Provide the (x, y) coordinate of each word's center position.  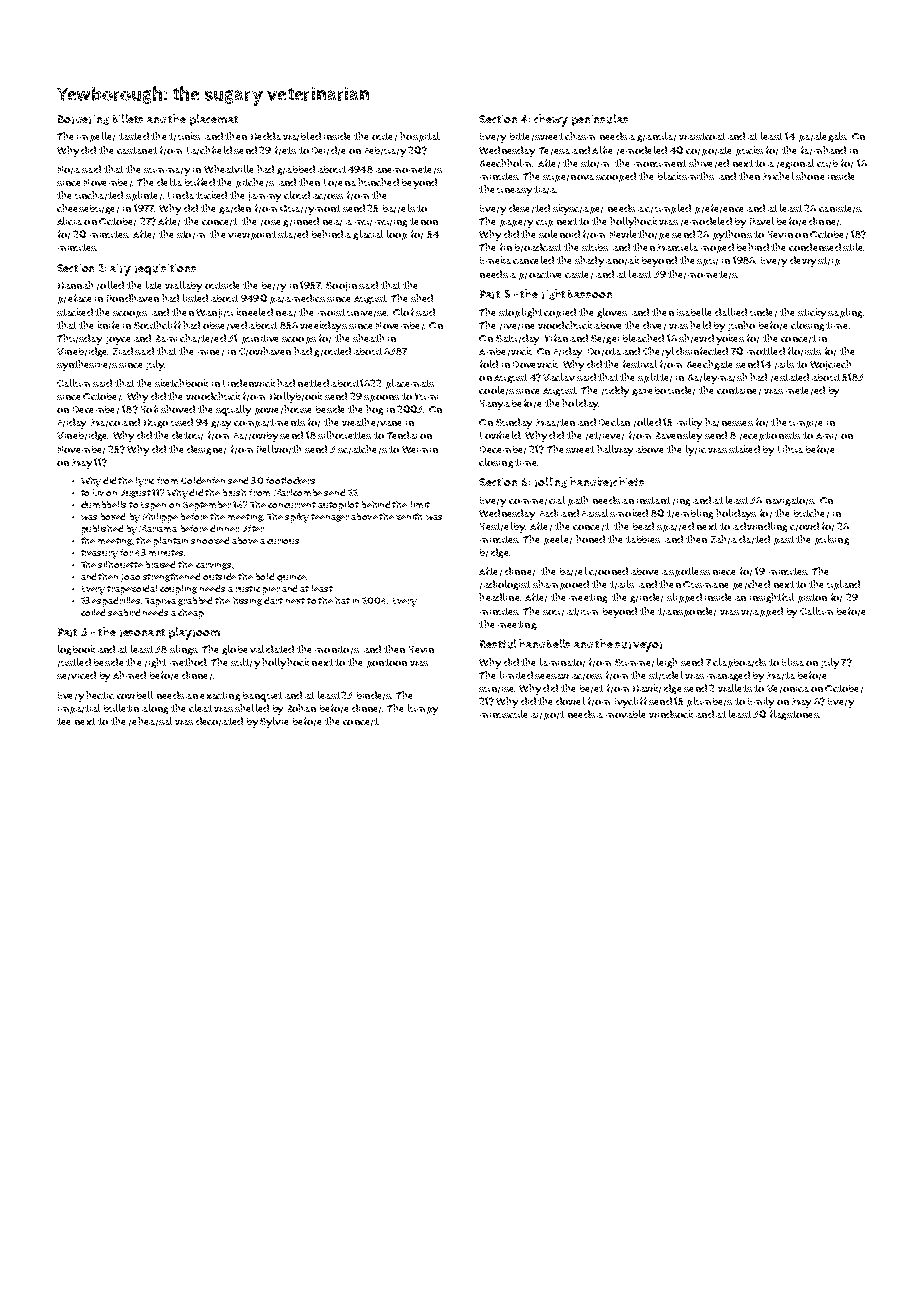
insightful (772, 598)
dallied (731, 312)
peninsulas (600, 120)
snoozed (210, 540)
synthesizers (87, 365)
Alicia (69, 221)
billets (128, 118)
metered (805, 390)
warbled (302, 136)
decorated (219, 721)
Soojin (341, 286)
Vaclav (559, 377)
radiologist (505, 585)
